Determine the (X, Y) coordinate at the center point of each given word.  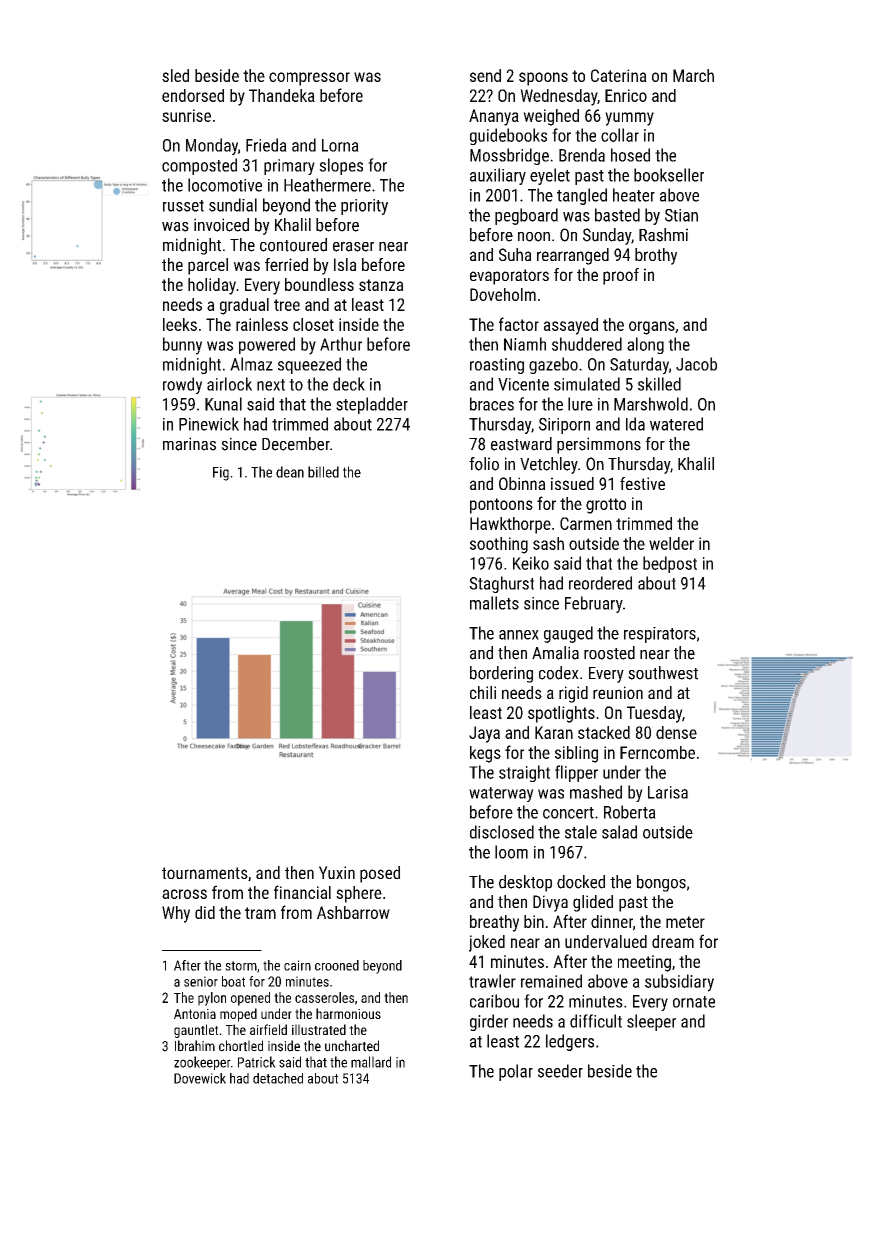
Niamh (525, 344)
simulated (587, 384)
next (271, 385)
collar (620, 135)
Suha (515, 254)
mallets (494, 603)
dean (290, 472)
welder (671, 543)
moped (238, 1015)
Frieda (266, 145)
